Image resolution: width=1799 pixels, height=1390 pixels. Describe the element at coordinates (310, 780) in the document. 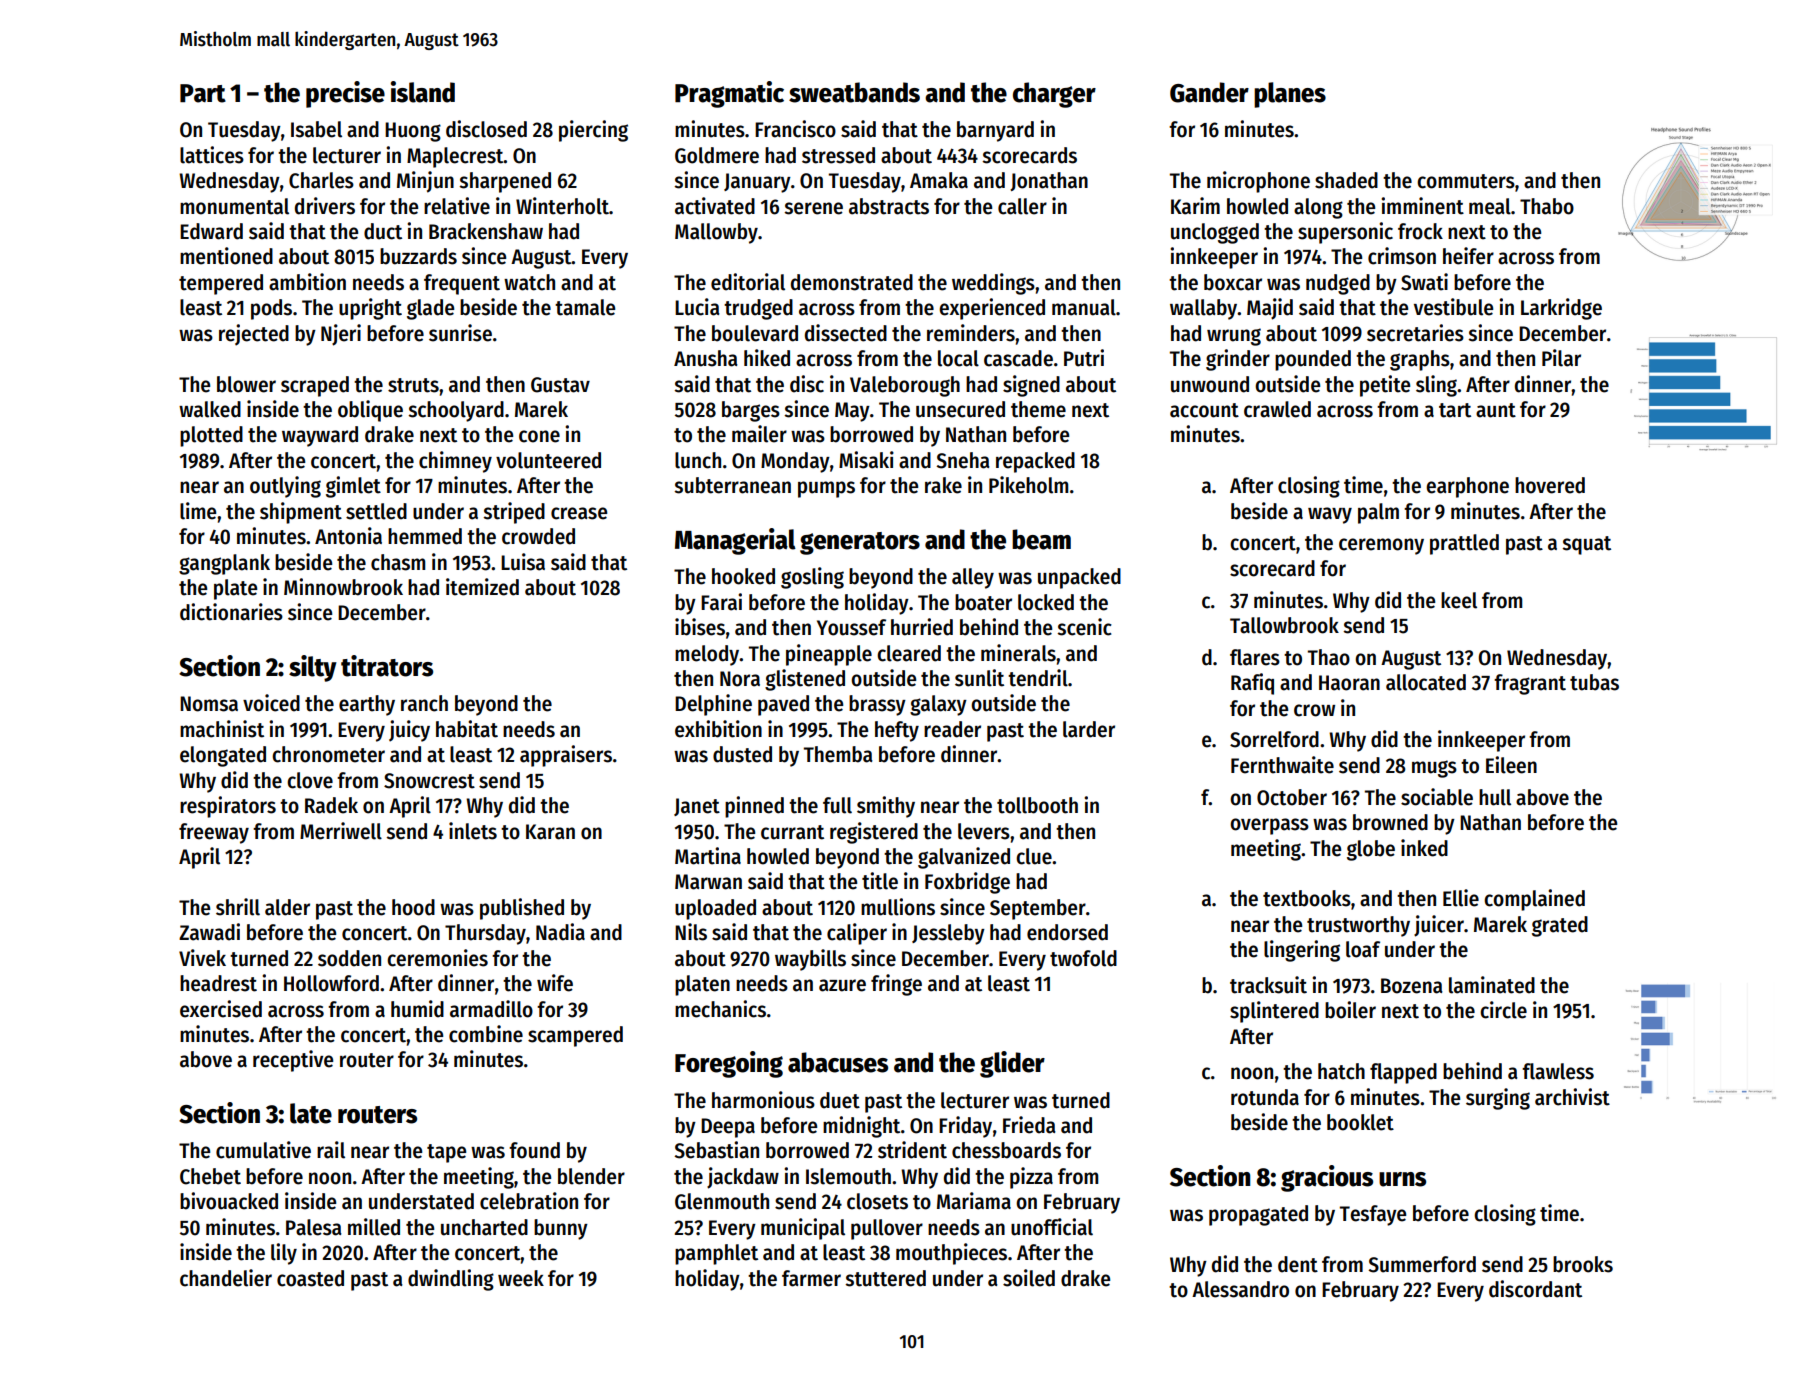

I see `clove` at that location.
